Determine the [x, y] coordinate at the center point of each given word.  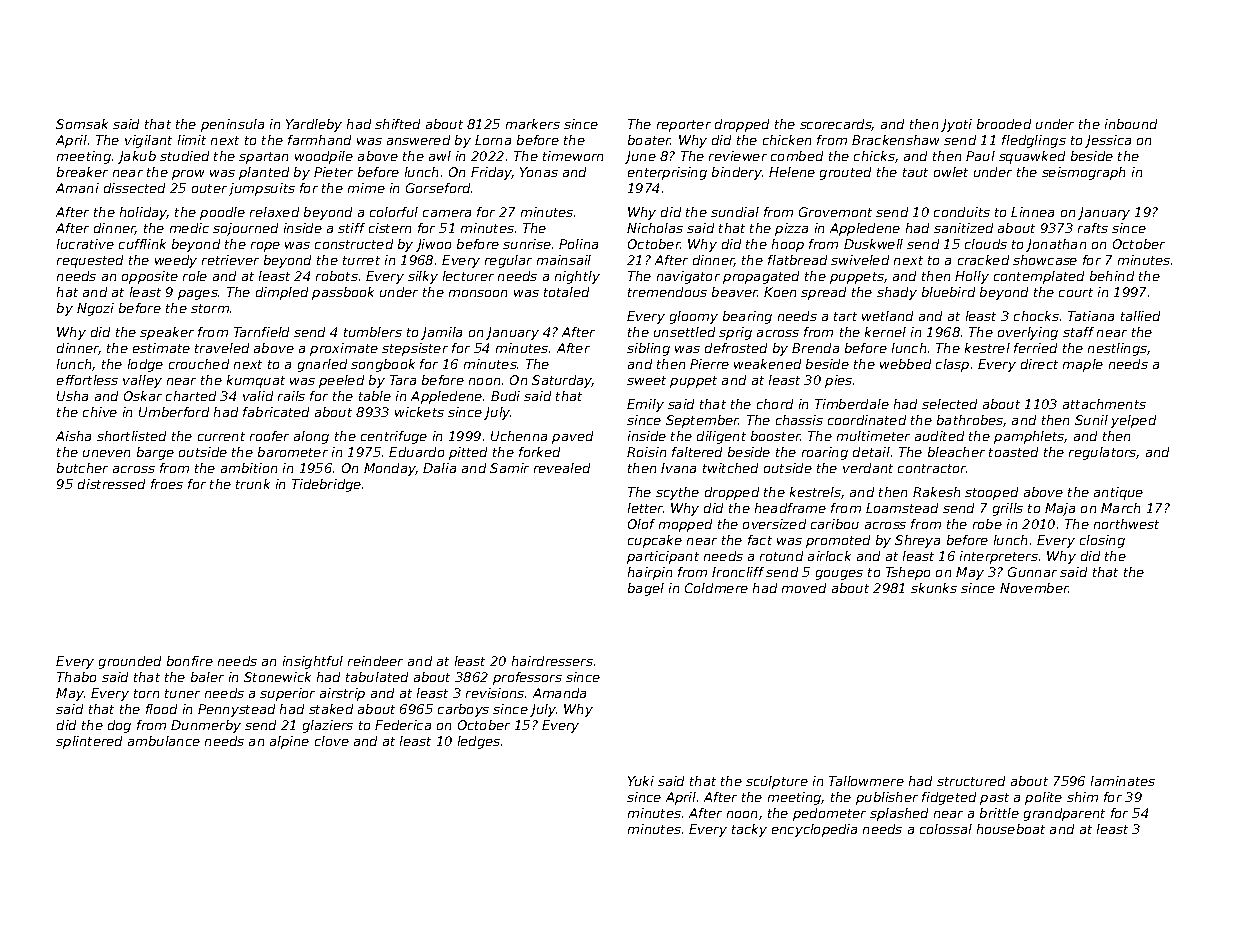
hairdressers [552, 661]
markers [533, 124]
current [221, 436]
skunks [934, 588]
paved [572, 437]
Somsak [82, 124]
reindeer [375, 661]
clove [332, 741]
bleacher [956, 452]
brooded [1004, 124]
